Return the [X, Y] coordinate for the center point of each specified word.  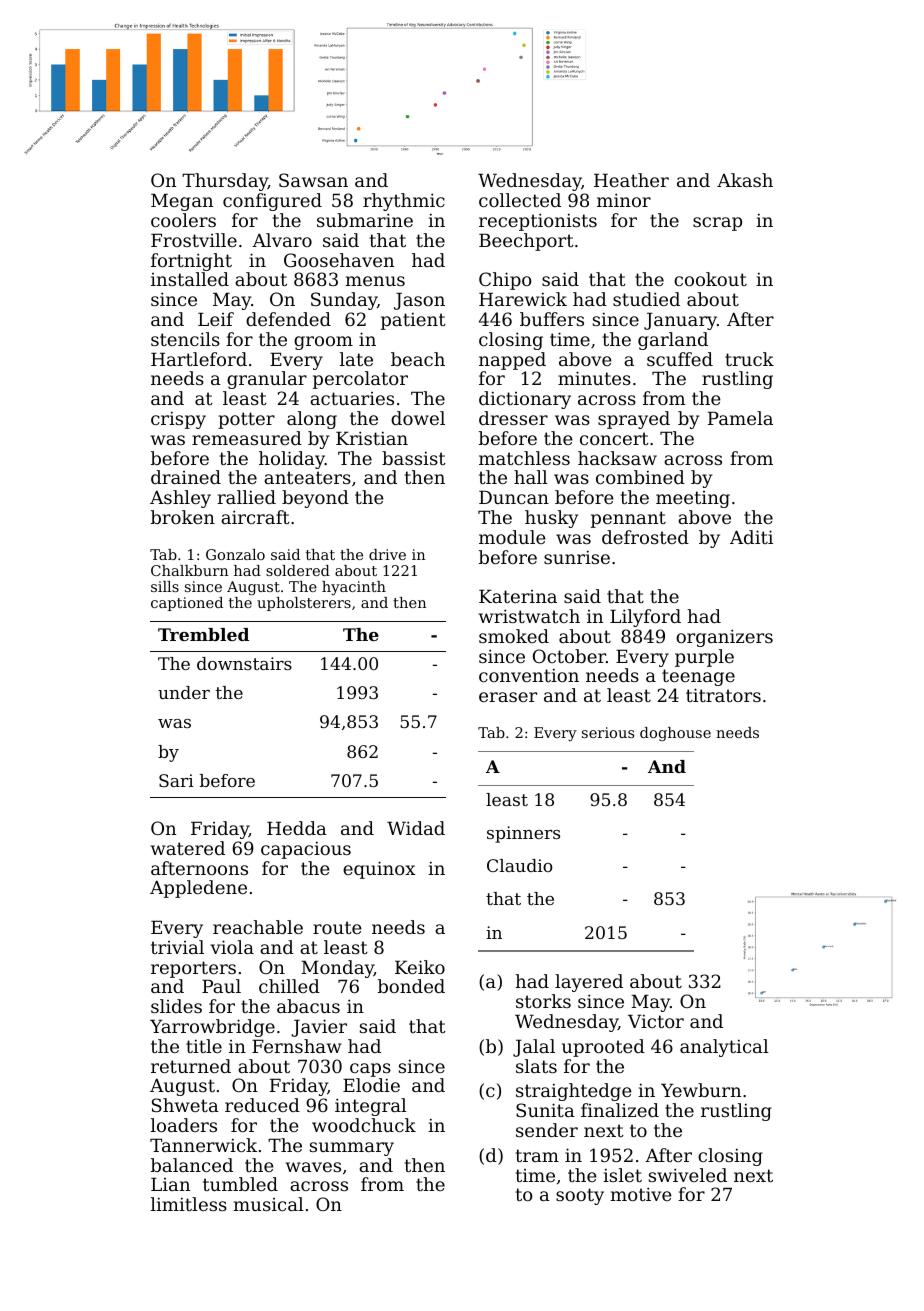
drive [387, 554]
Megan [182, 202]
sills [165, 586]
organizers [724, 638]
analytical [724, 1048]
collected [520, 200]
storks [543, 1001]
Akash [745, 180]
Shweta [185, 1105]
